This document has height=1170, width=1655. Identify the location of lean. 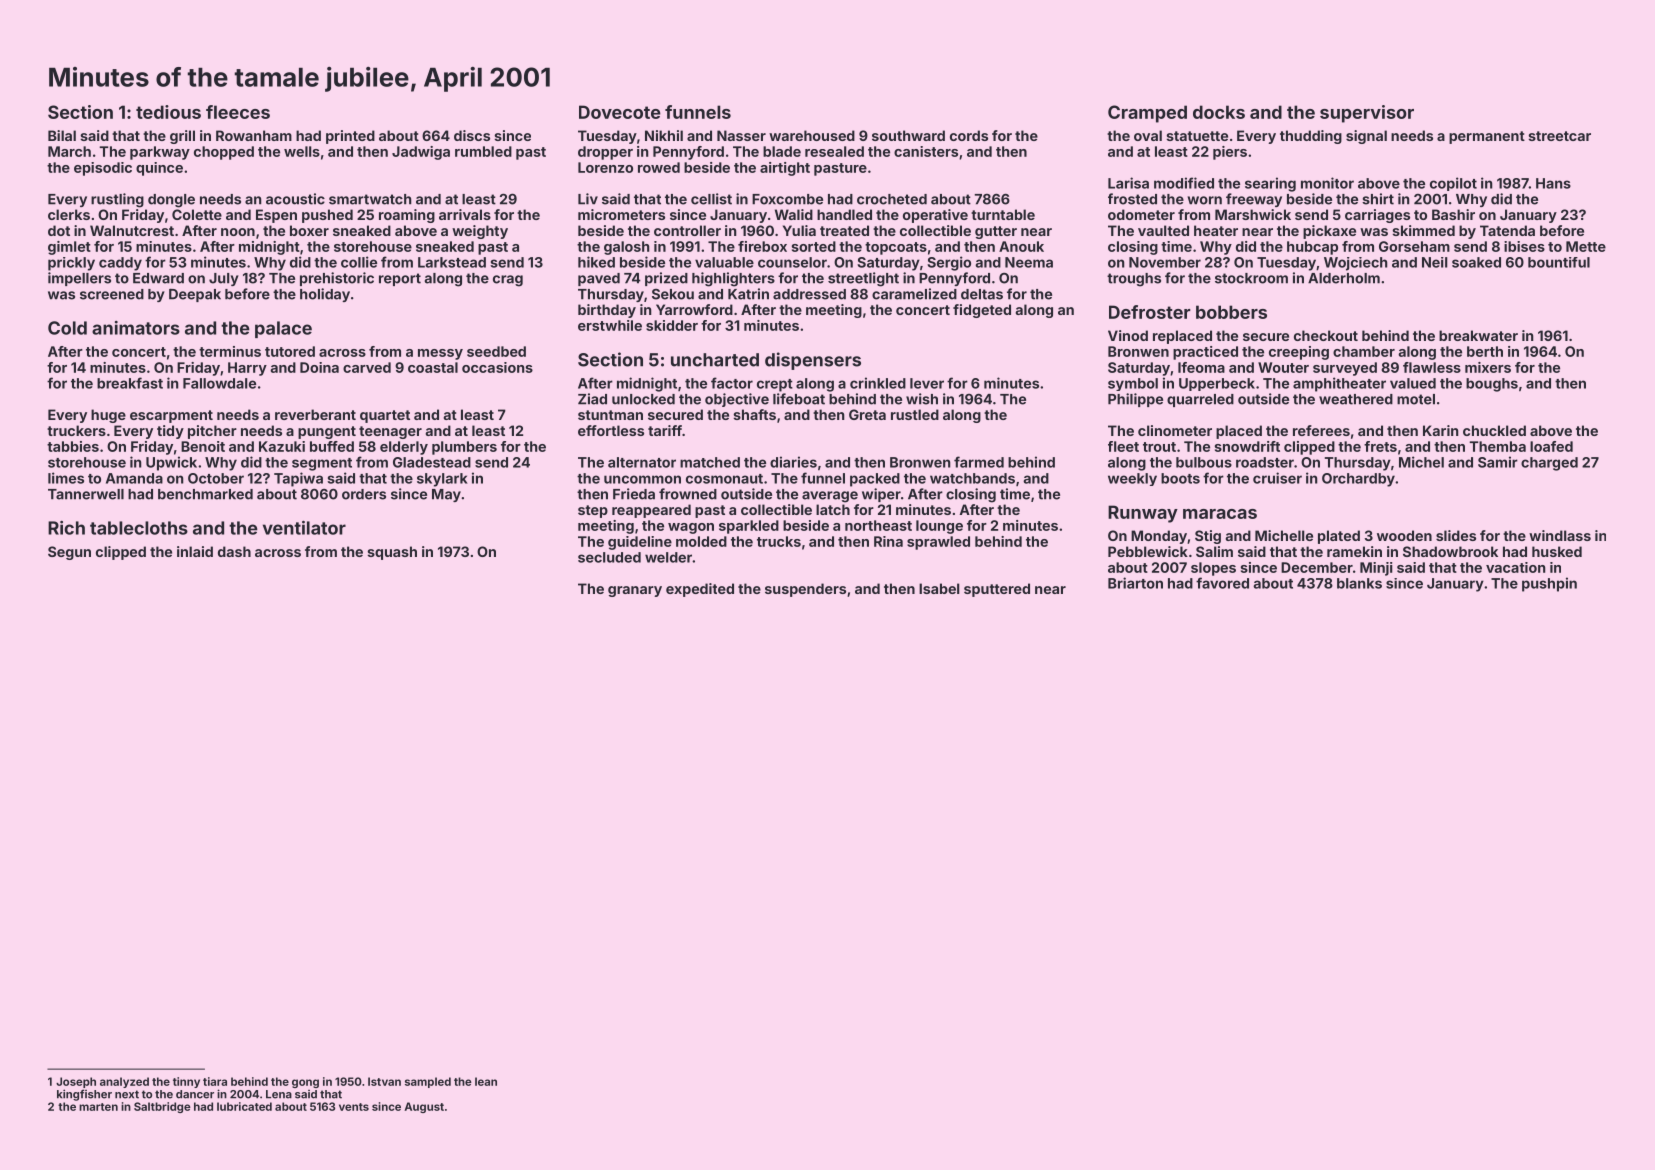
(486, 1081).
